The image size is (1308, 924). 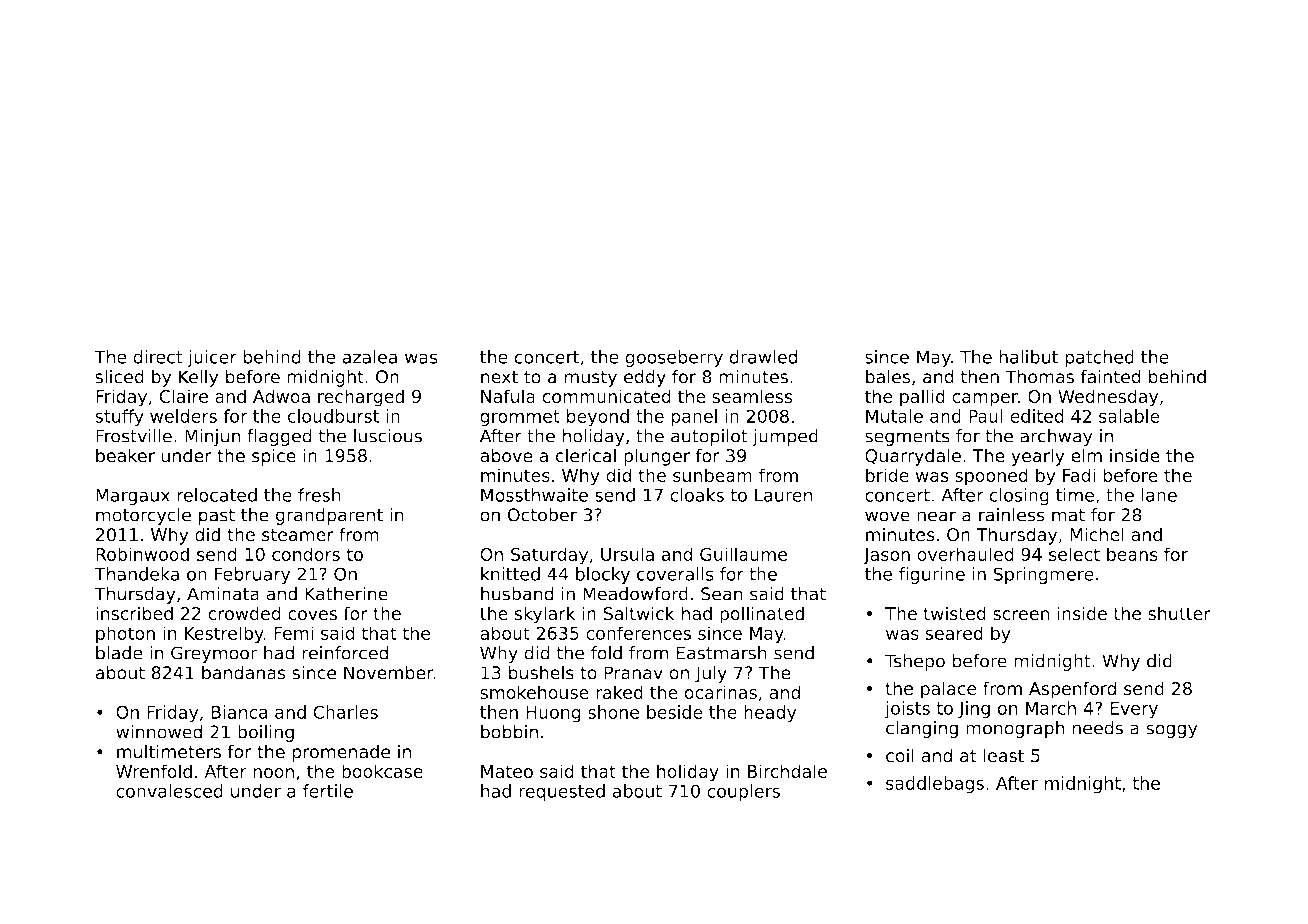 I want to click on drawled, so click(x=763, y=357).
